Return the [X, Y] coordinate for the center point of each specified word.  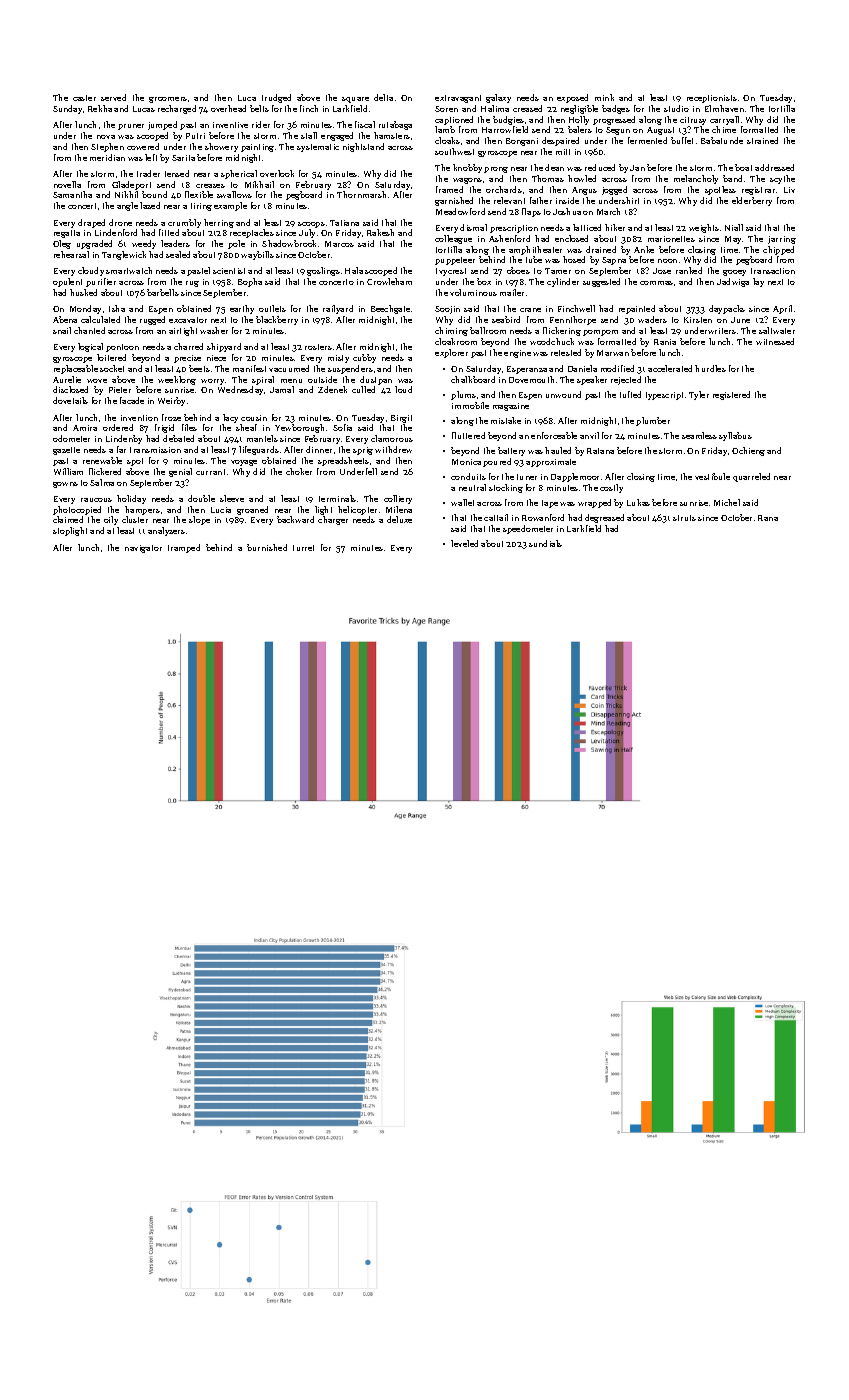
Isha [117, 308]
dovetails [70, 400]
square [355, 100]
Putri [195, 136]
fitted [169, 232]
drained [601, 249]
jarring [782, 240]
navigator [143, 549]
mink [604, 97]
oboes [518, 270]
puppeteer [455, 261]
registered [731, 395]
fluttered [468, 435]
